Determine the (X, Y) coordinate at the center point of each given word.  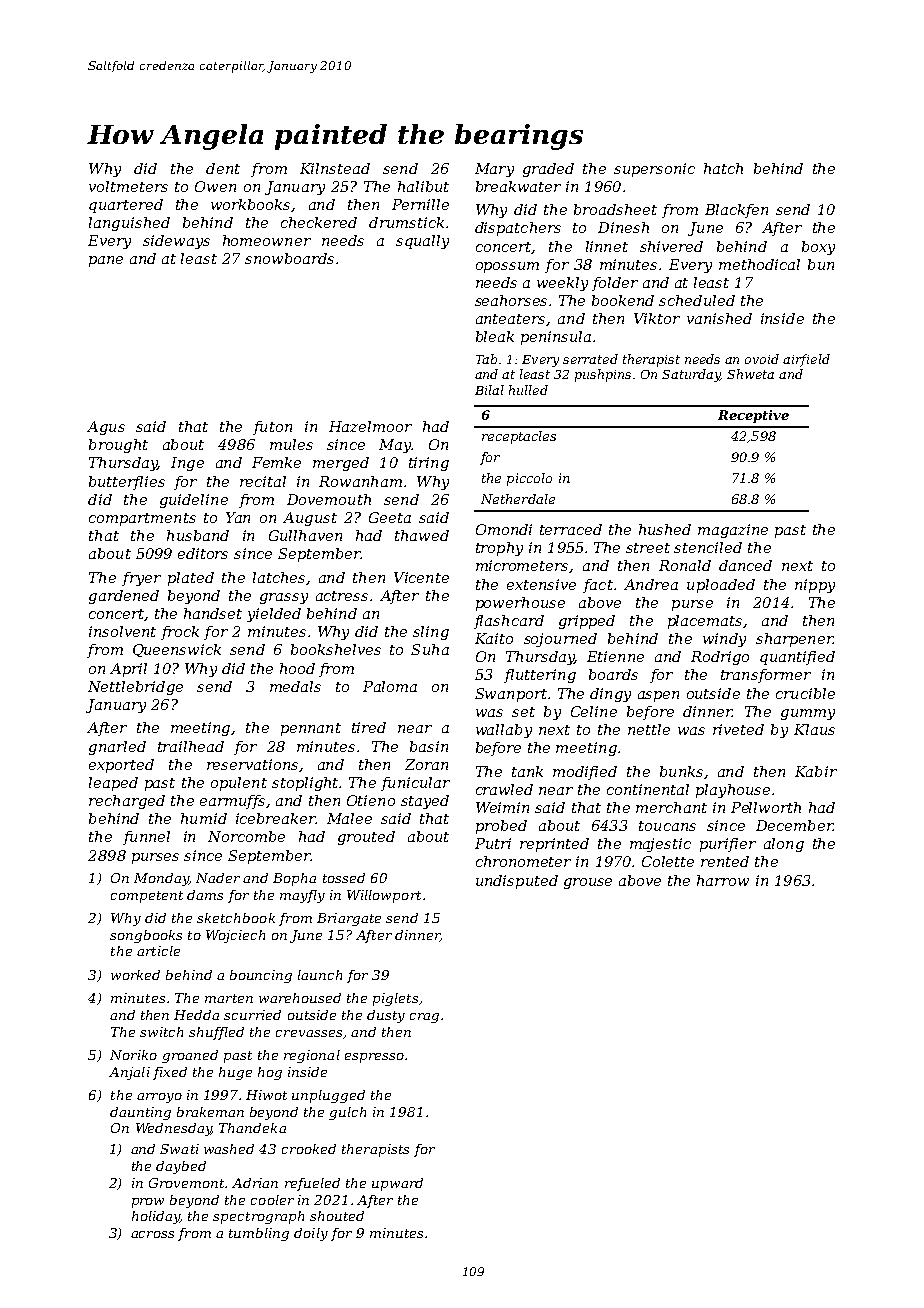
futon (272, 428)
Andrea (651, 584)
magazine (733, 531)
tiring (429, 464)
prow (148, 1203)
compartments (142, 519)
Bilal (489, 390)
